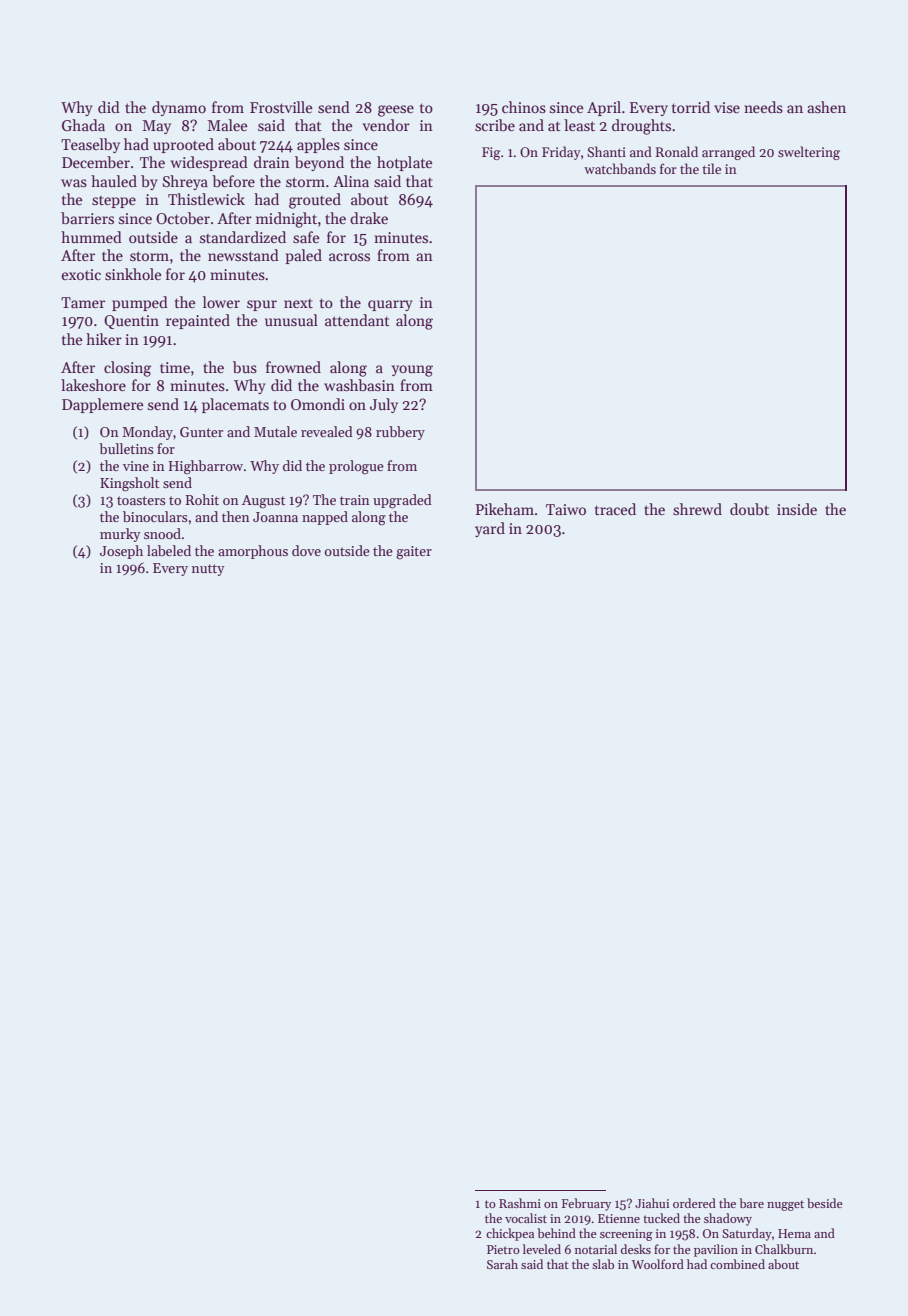  I want to click on yard, so click(490, 529).
